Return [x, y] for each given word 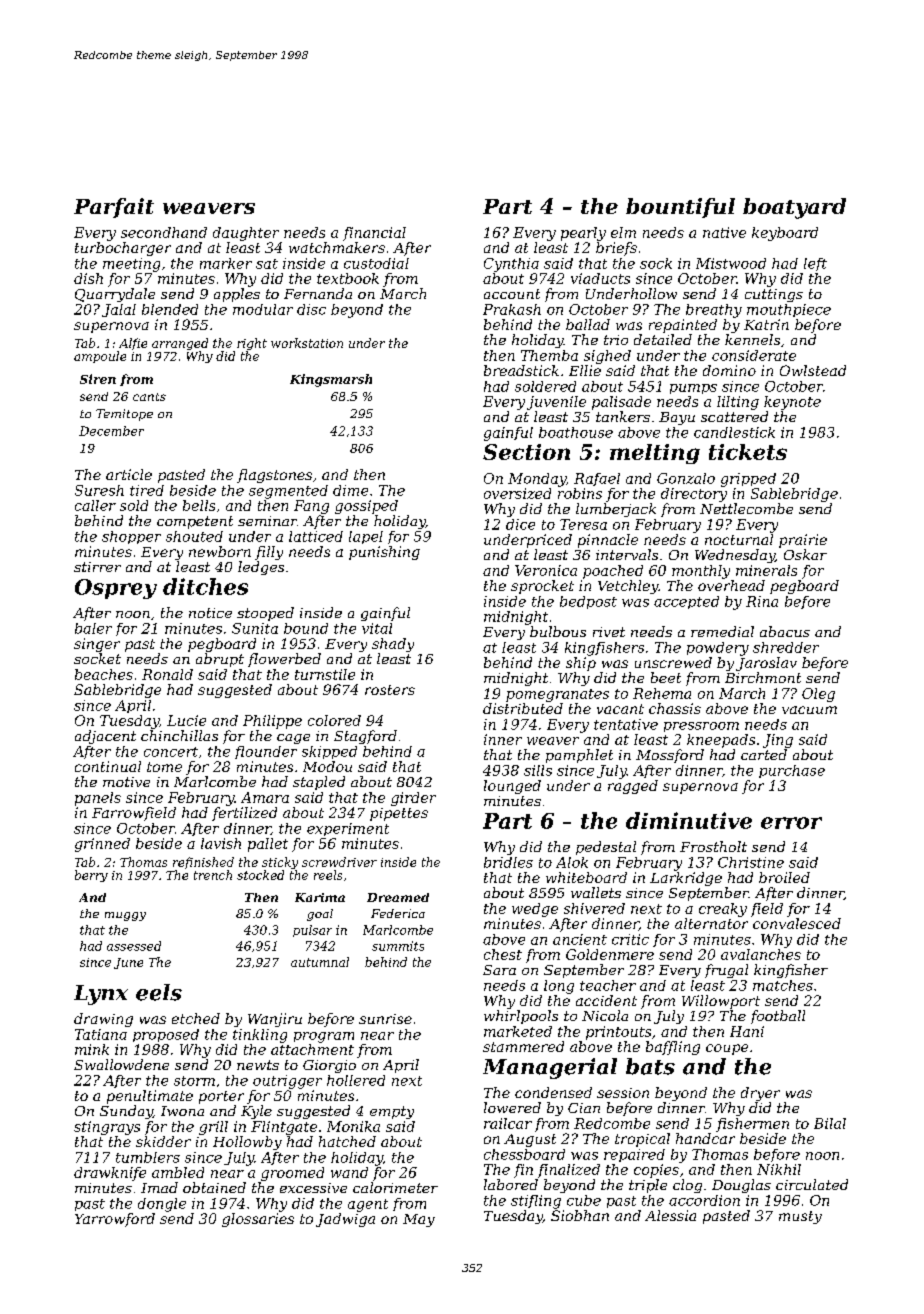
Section [526, 452]
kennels [752, 339]
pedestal [606, 848]
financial [374, 234]
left [815, 264]
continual [108, 766]
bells [199, 505]
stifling [536, 1202]
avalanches [761, 954]
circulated [812, 1184]
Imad [159, 1187]
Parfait [114, 208]
